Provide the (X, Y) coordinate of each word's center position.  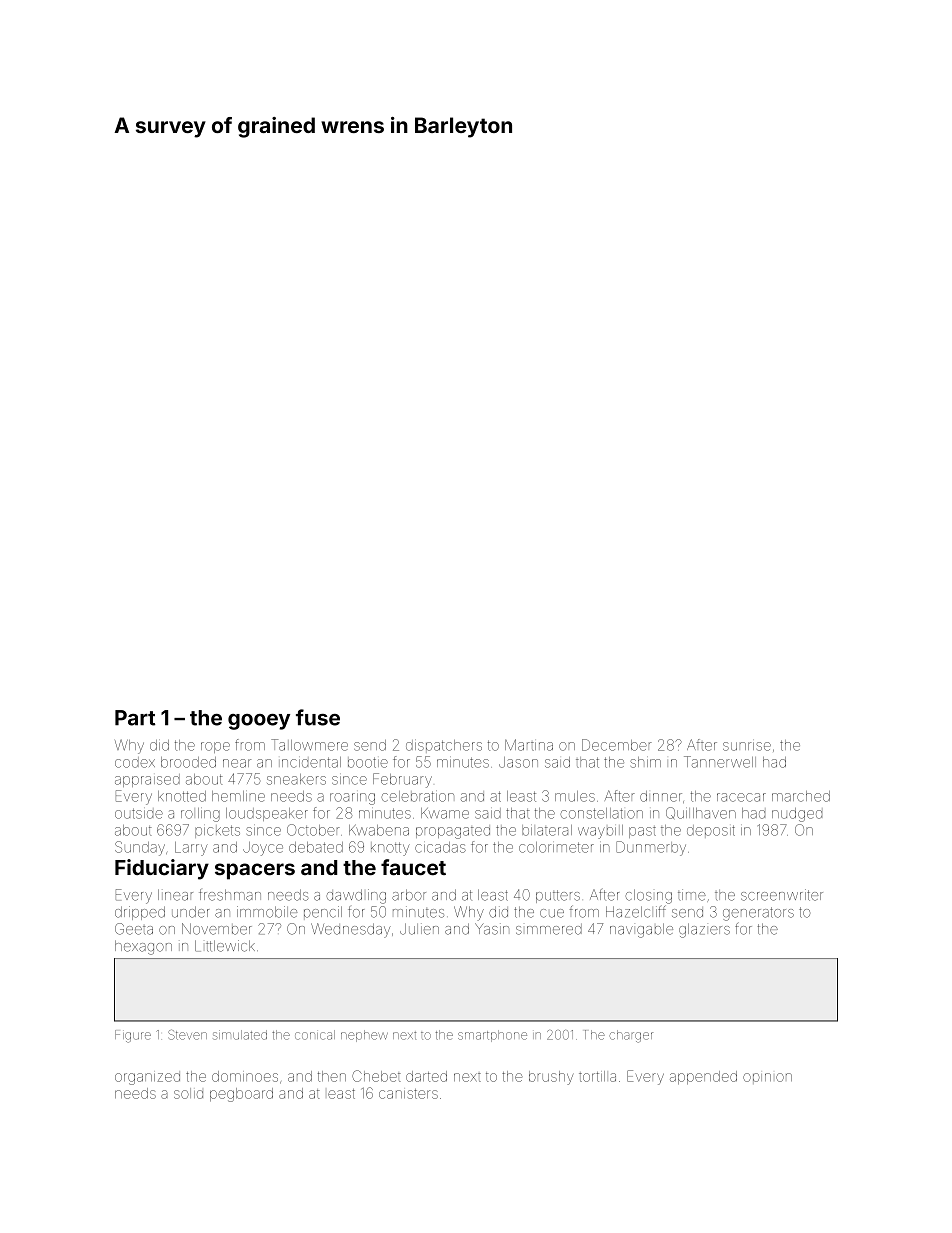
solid (188, 1093)
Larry (191, 849)
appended (703, 1078)
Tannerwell (720, 762)
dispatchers (444, 745)
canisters (408, 1094)
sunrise (747, 746)
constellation (601, 813)
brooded (188, 762)
